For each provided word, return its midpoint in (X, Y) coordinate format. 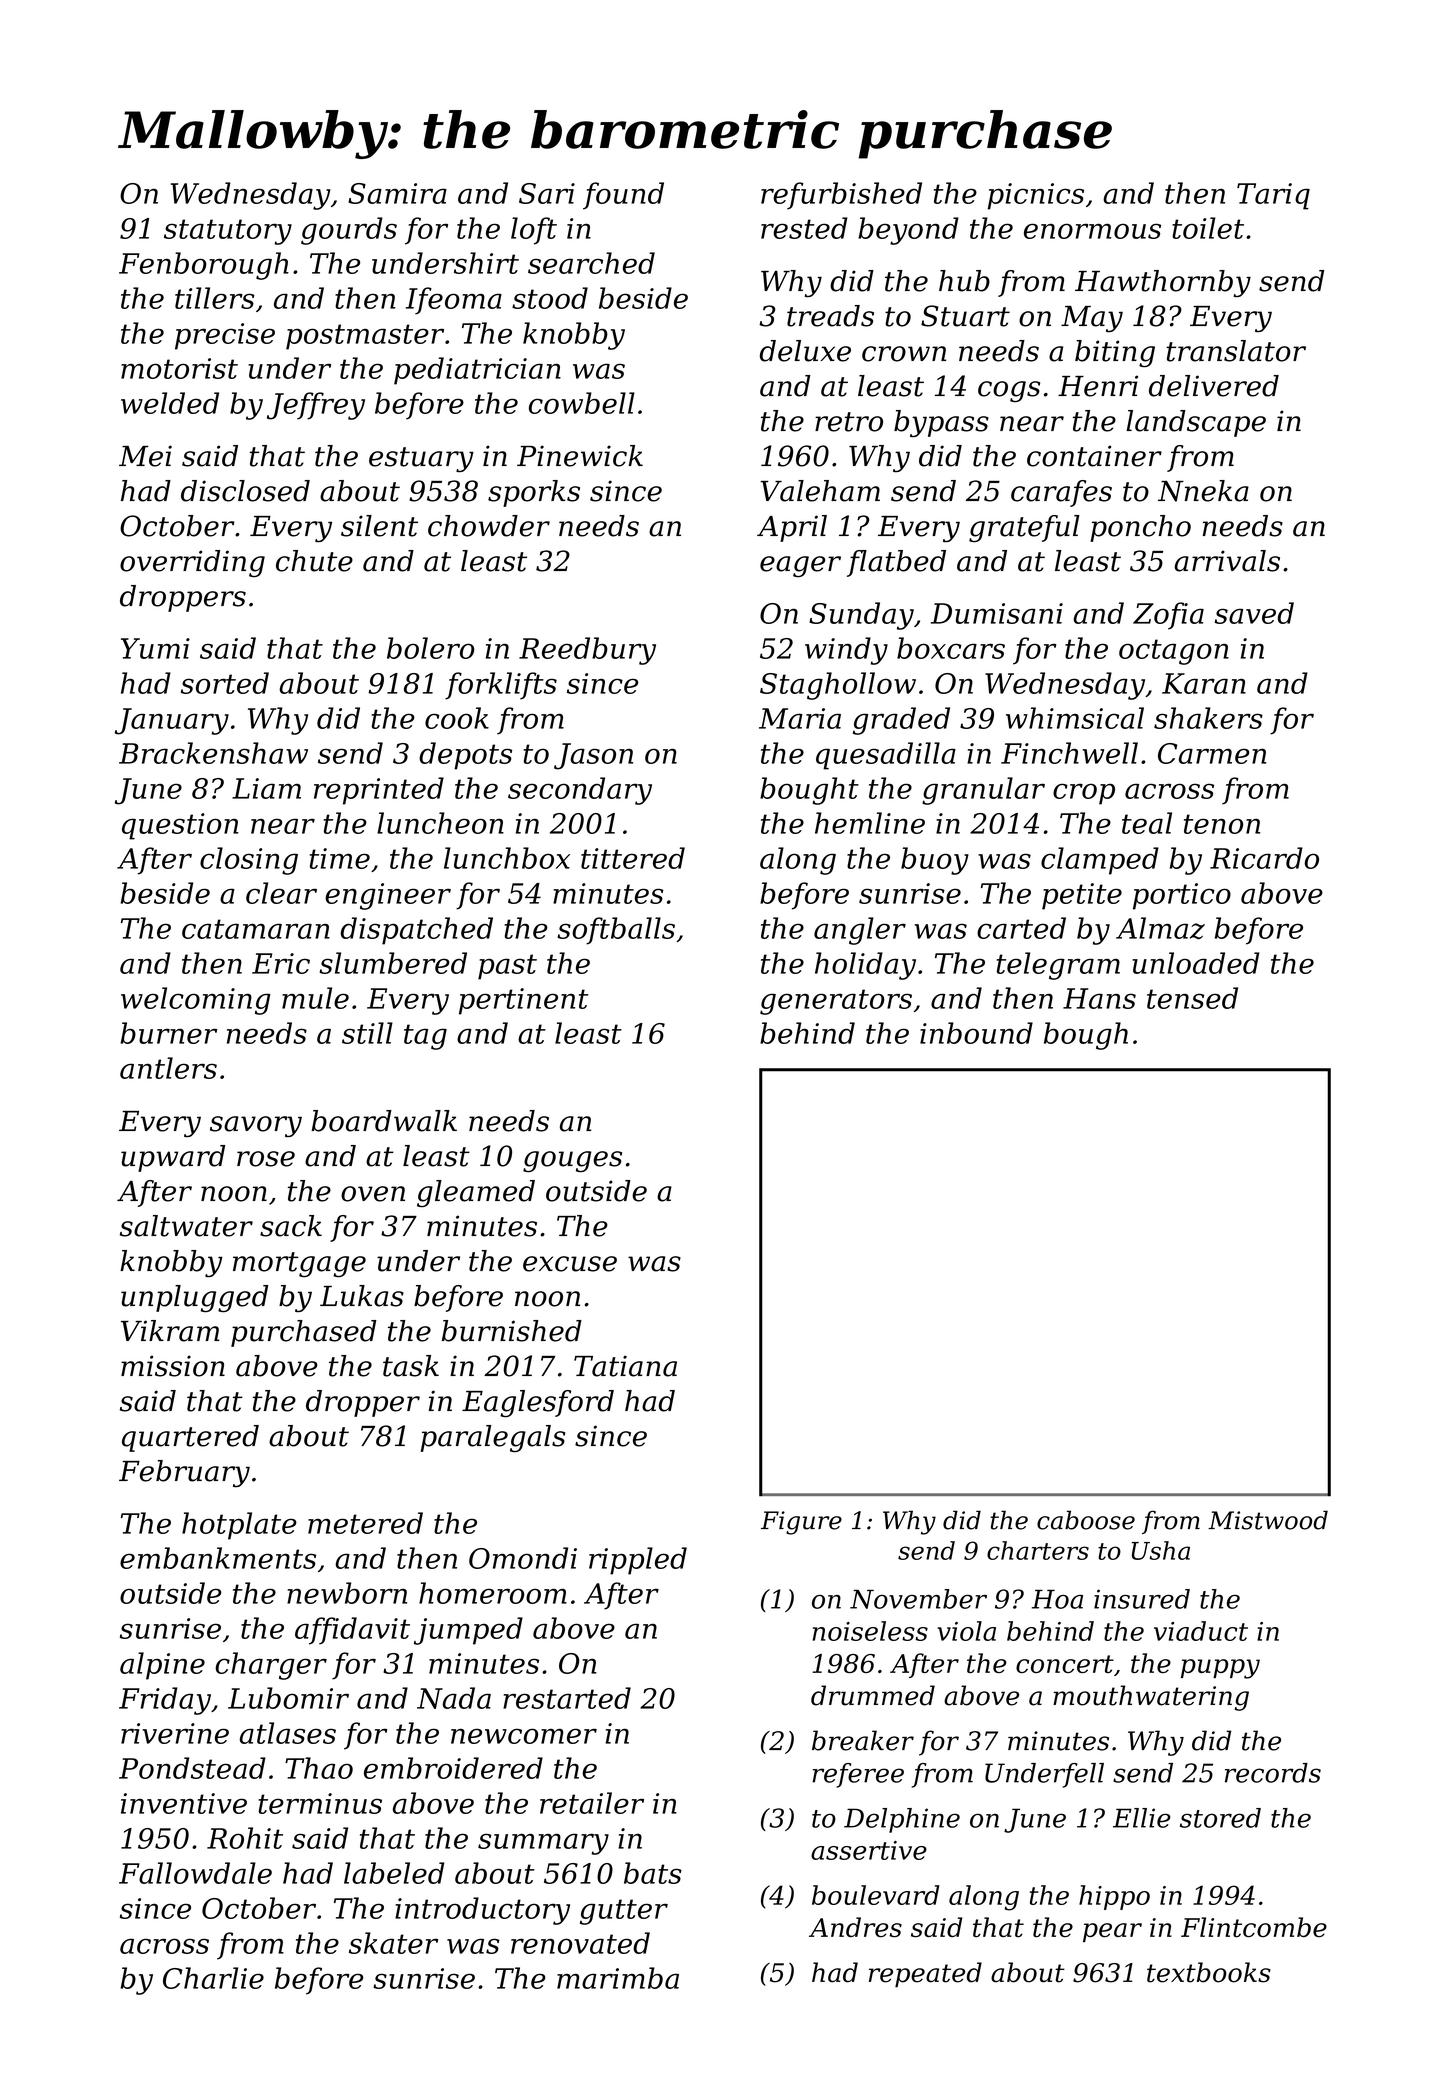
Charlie (213, 1978)
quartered (190, 1438)
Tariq (1273, 196)
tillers (215, 298)
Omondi (523, 1558)
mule (315, 998)
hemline (870, 823)
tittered (633, 858)
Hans (1099, 998)
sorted (225, 683)
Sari (547, 193)
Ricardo (1264, 858)
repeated (925, 1975)
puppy (1220, 1669)
